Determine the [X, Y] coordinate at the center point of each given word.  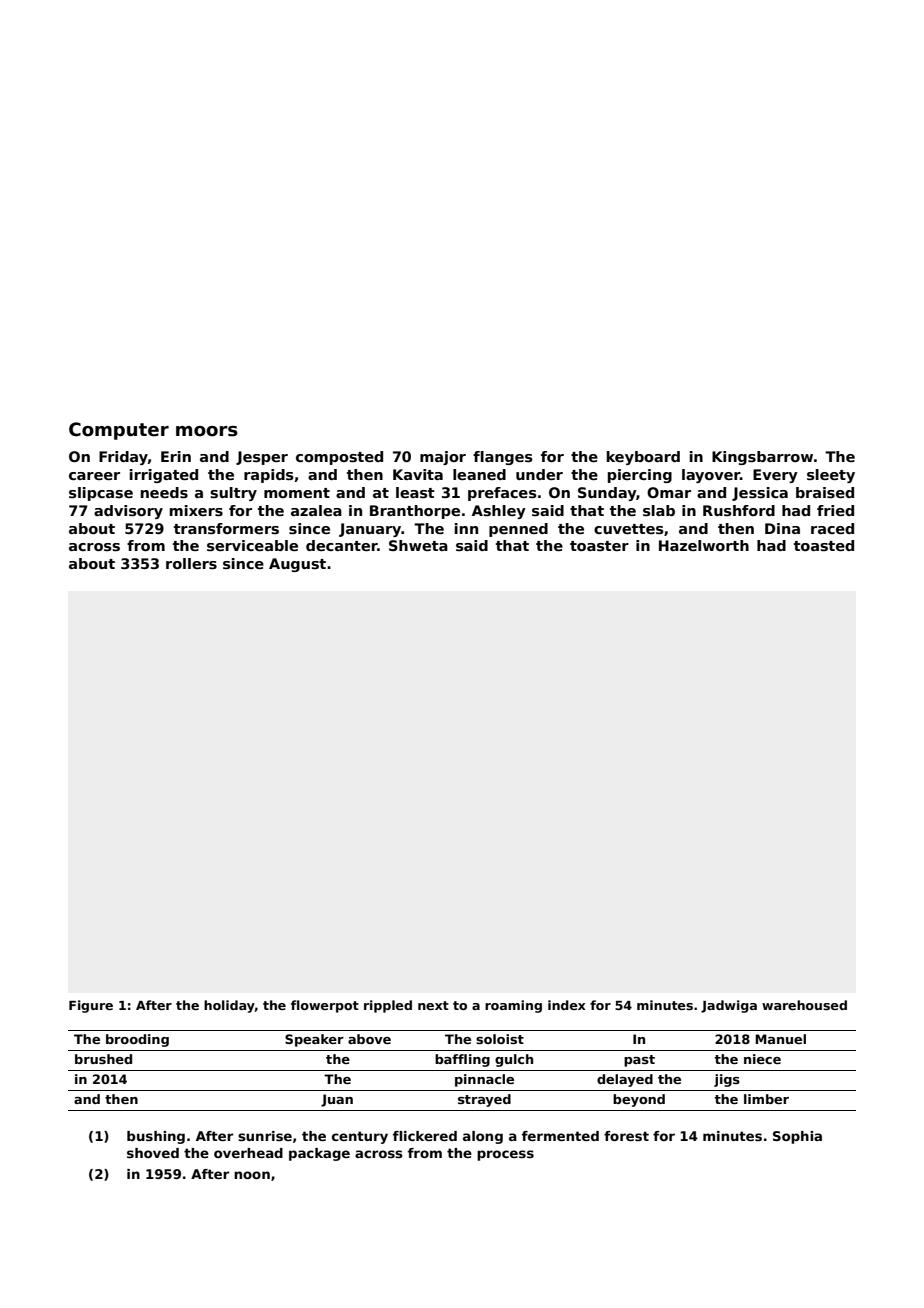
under [539, 474]
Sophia [797, 1137]
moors [207, 431]
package [319, 1154]
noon [252, 1175]
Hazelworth [704, 545]
